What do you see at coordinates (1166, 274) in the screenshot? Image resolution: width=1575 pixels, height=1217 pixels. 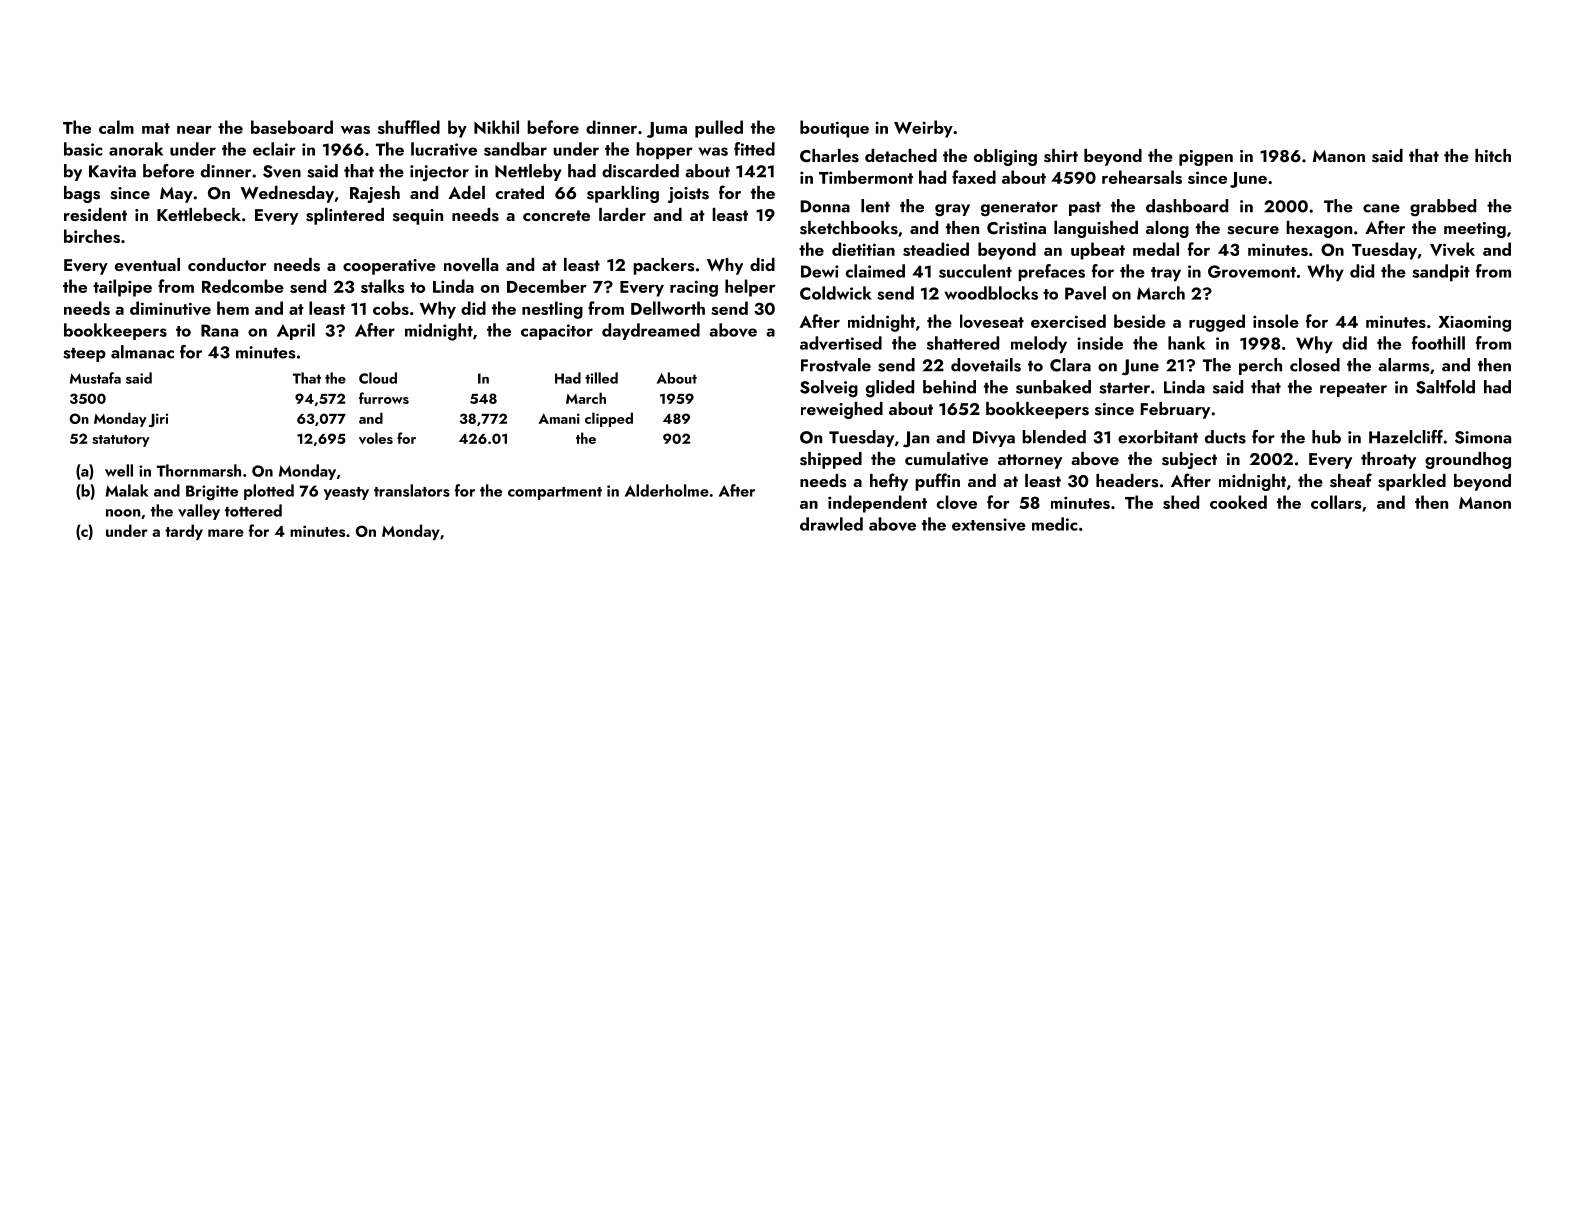 I see `tray` at bounding box center [1166, 274].
